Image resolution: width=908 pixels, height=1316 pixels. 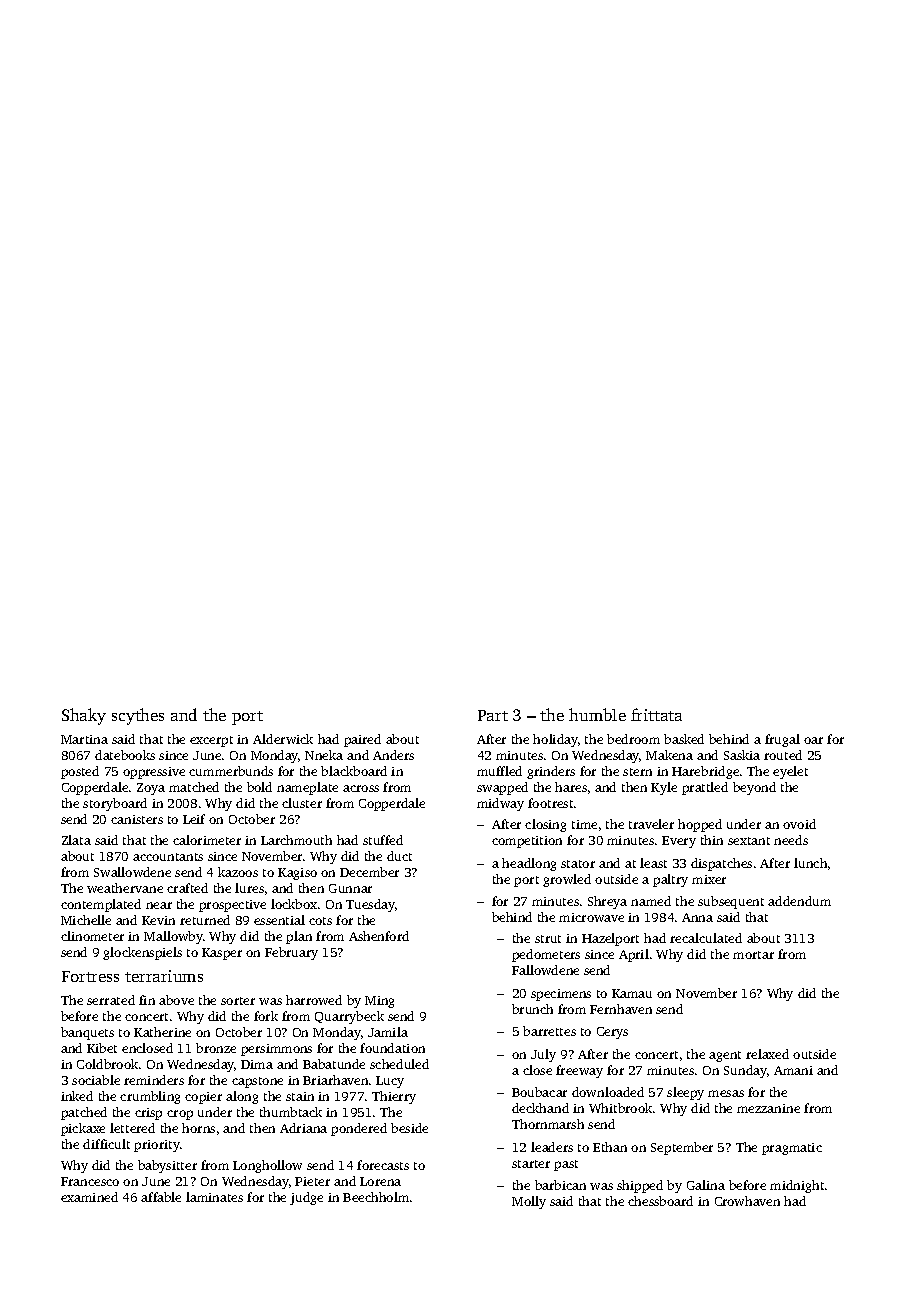 What do you see at coordinates (610, 1147) in the screenshot?
I see `Ethan` at bounding box center [610, 1147].
